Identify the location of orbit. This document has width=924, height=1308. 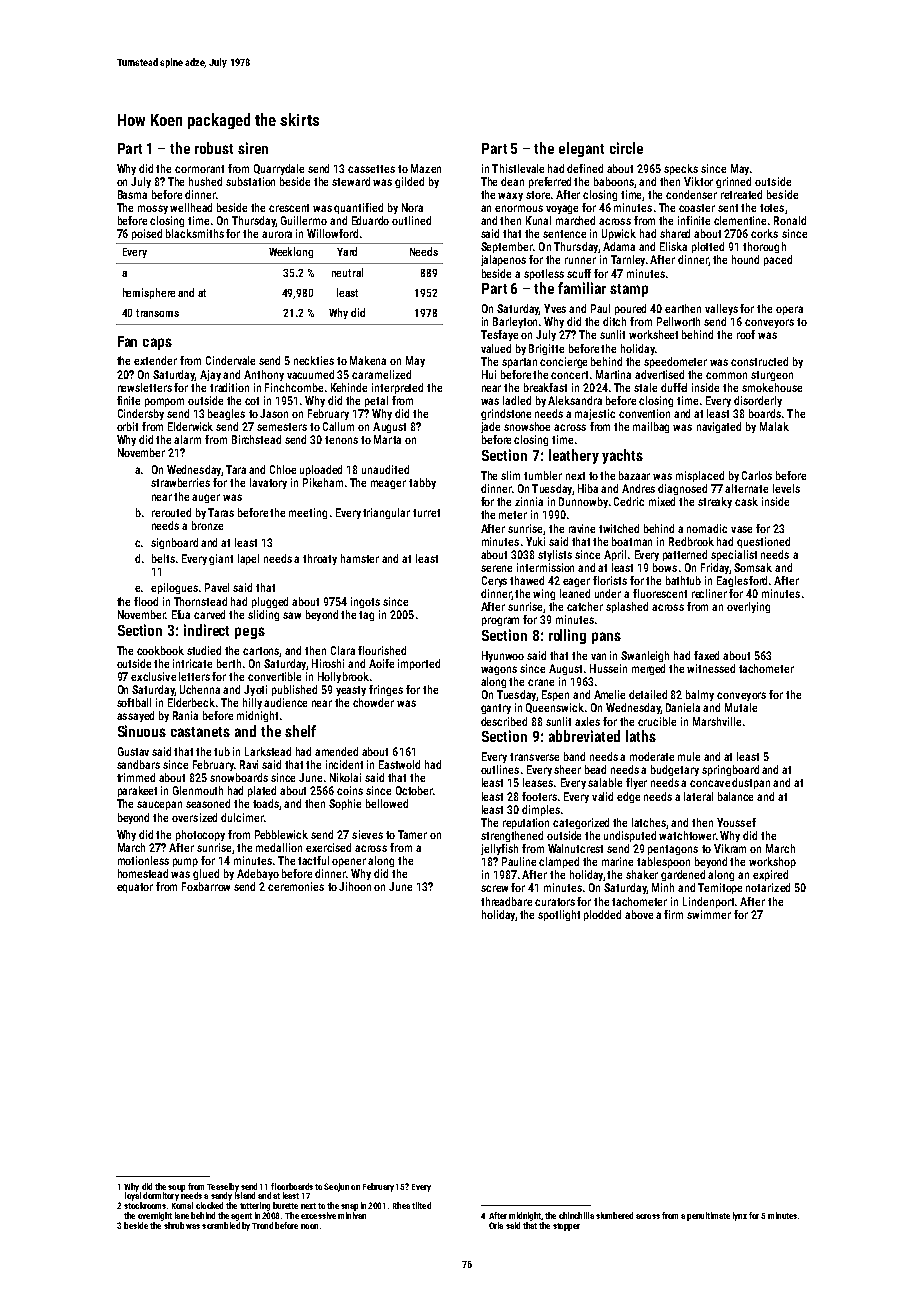
(127, 426).
